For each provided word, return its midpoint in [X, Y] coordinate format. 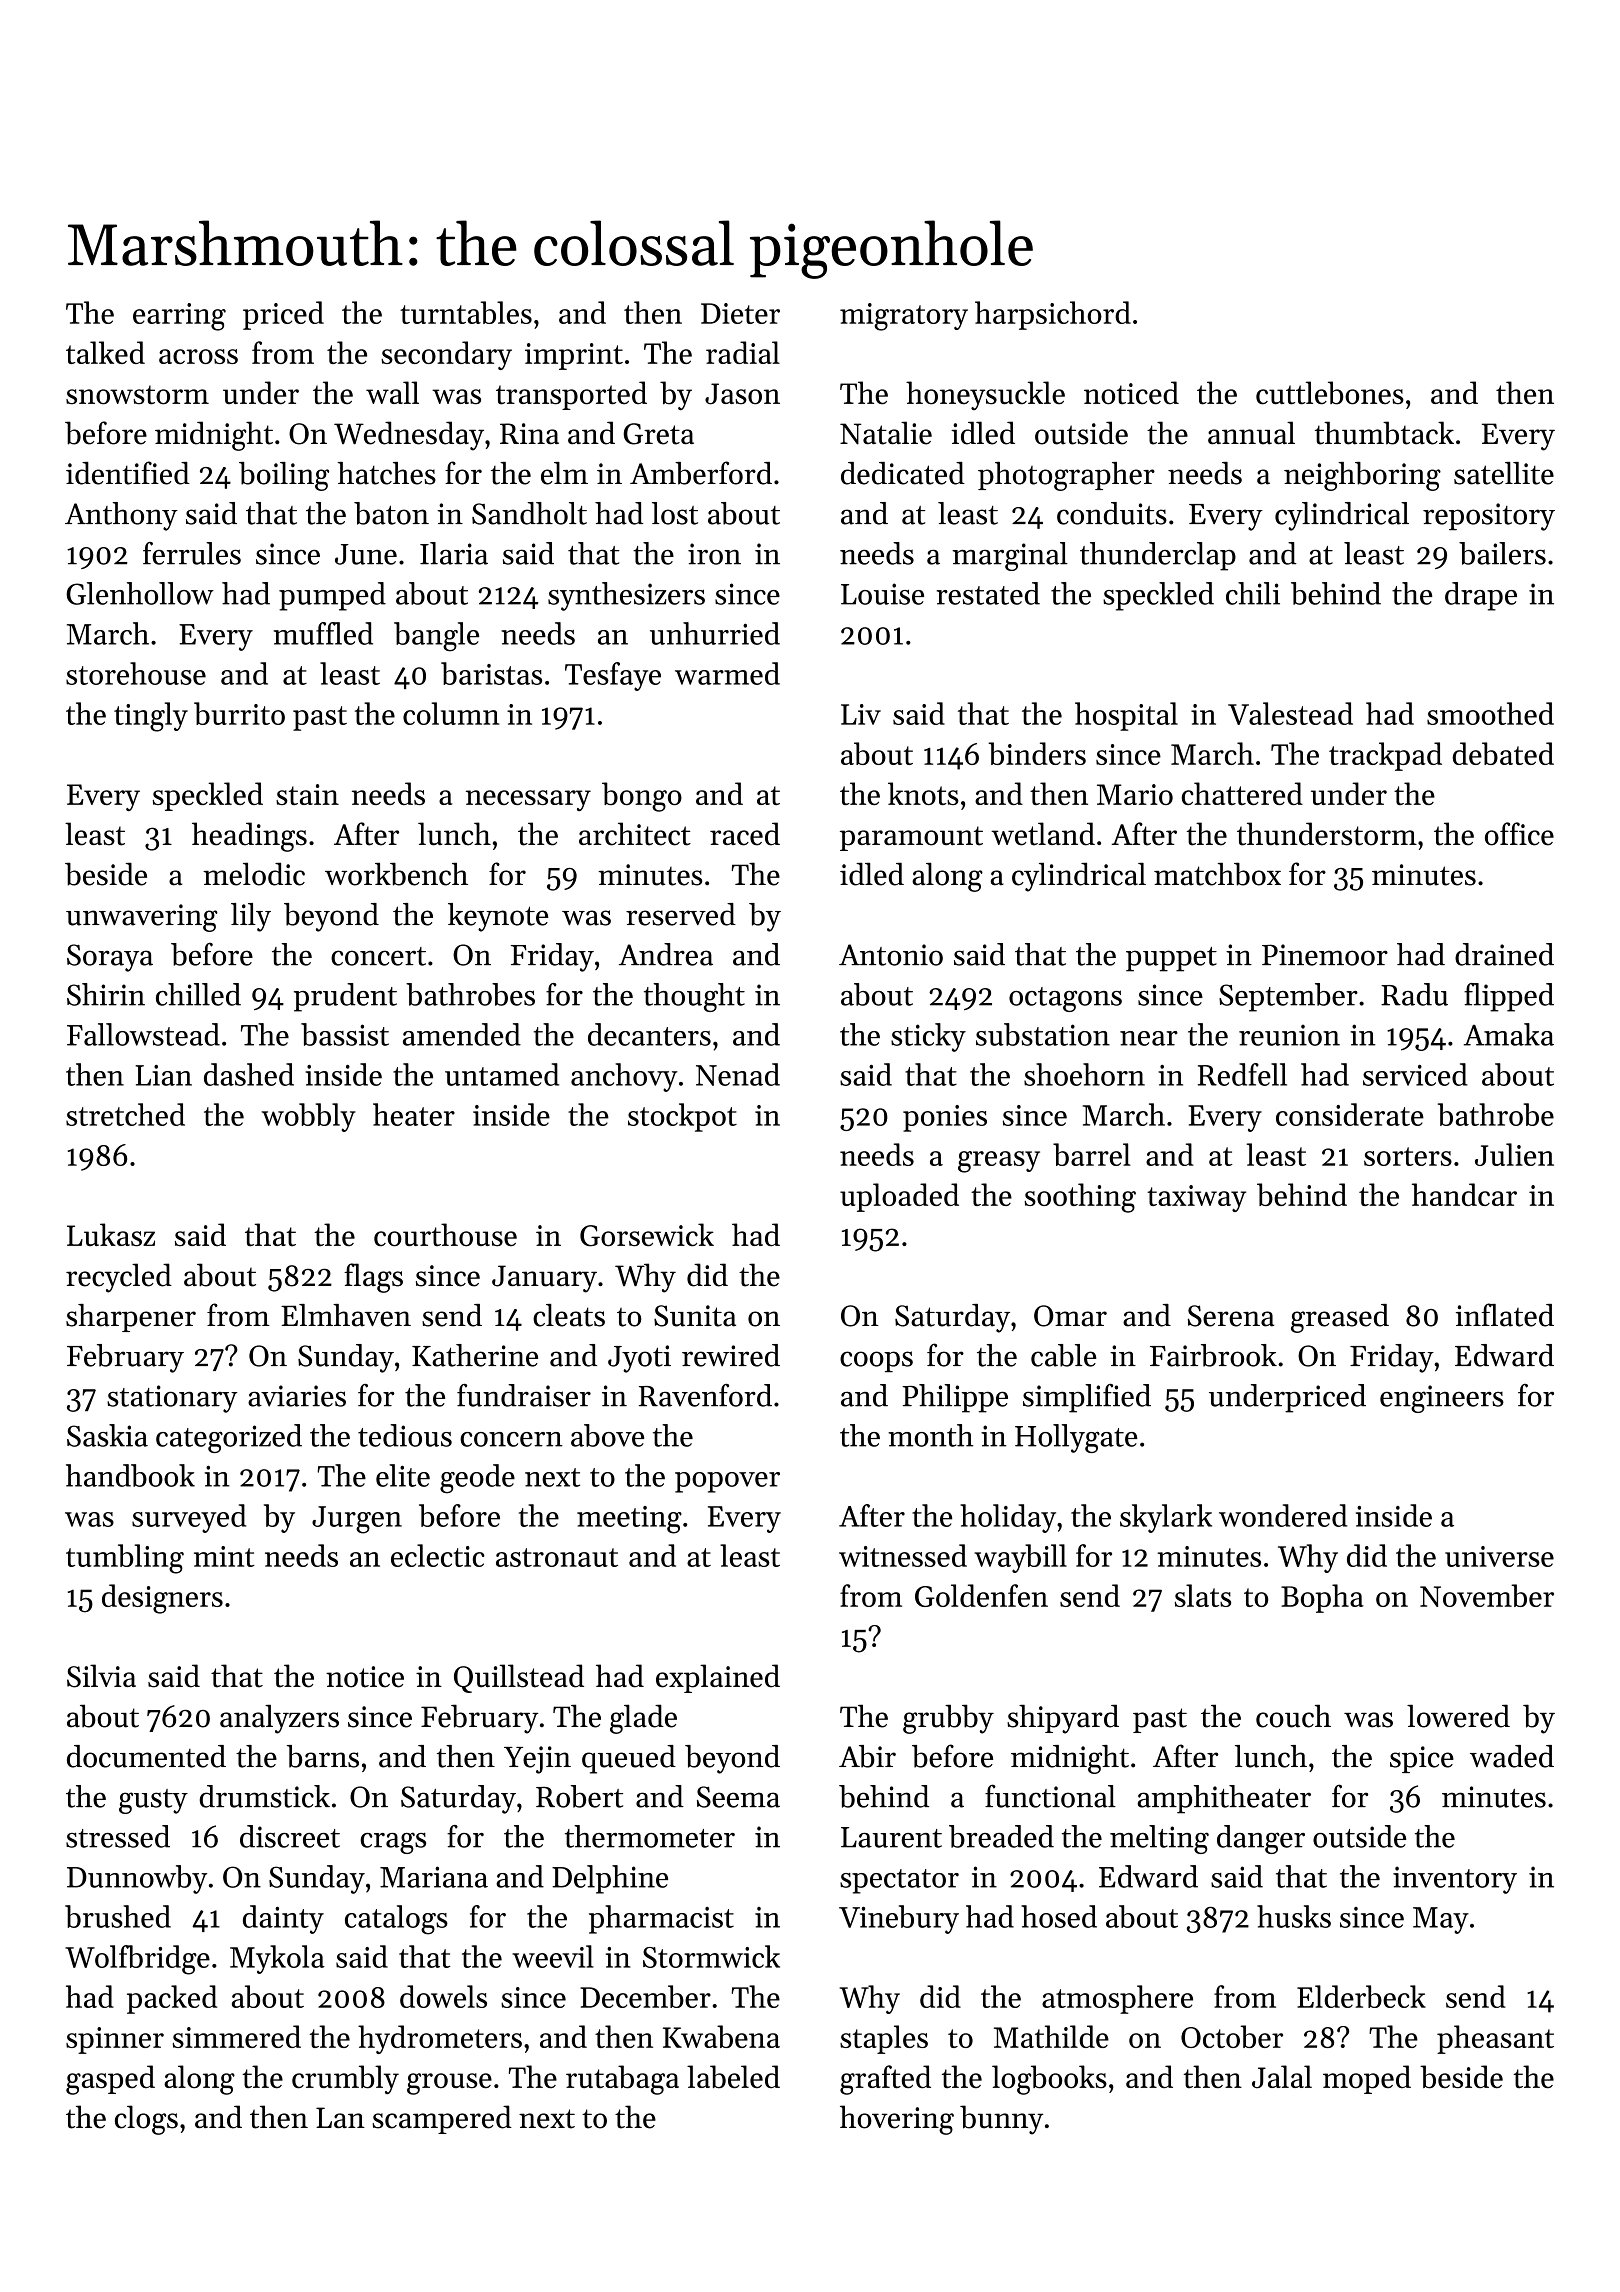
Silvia [101, 1676]
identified [128, 473]
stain [307, 794]
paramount [911, 838]
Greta [659, 434]
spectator [899, 1881]
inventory [1455, 1880]
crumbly [345, 2080]
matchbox [1217, 874]
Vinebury [899, 1919]
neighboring [1362, 476]
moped [1367, 2079]
